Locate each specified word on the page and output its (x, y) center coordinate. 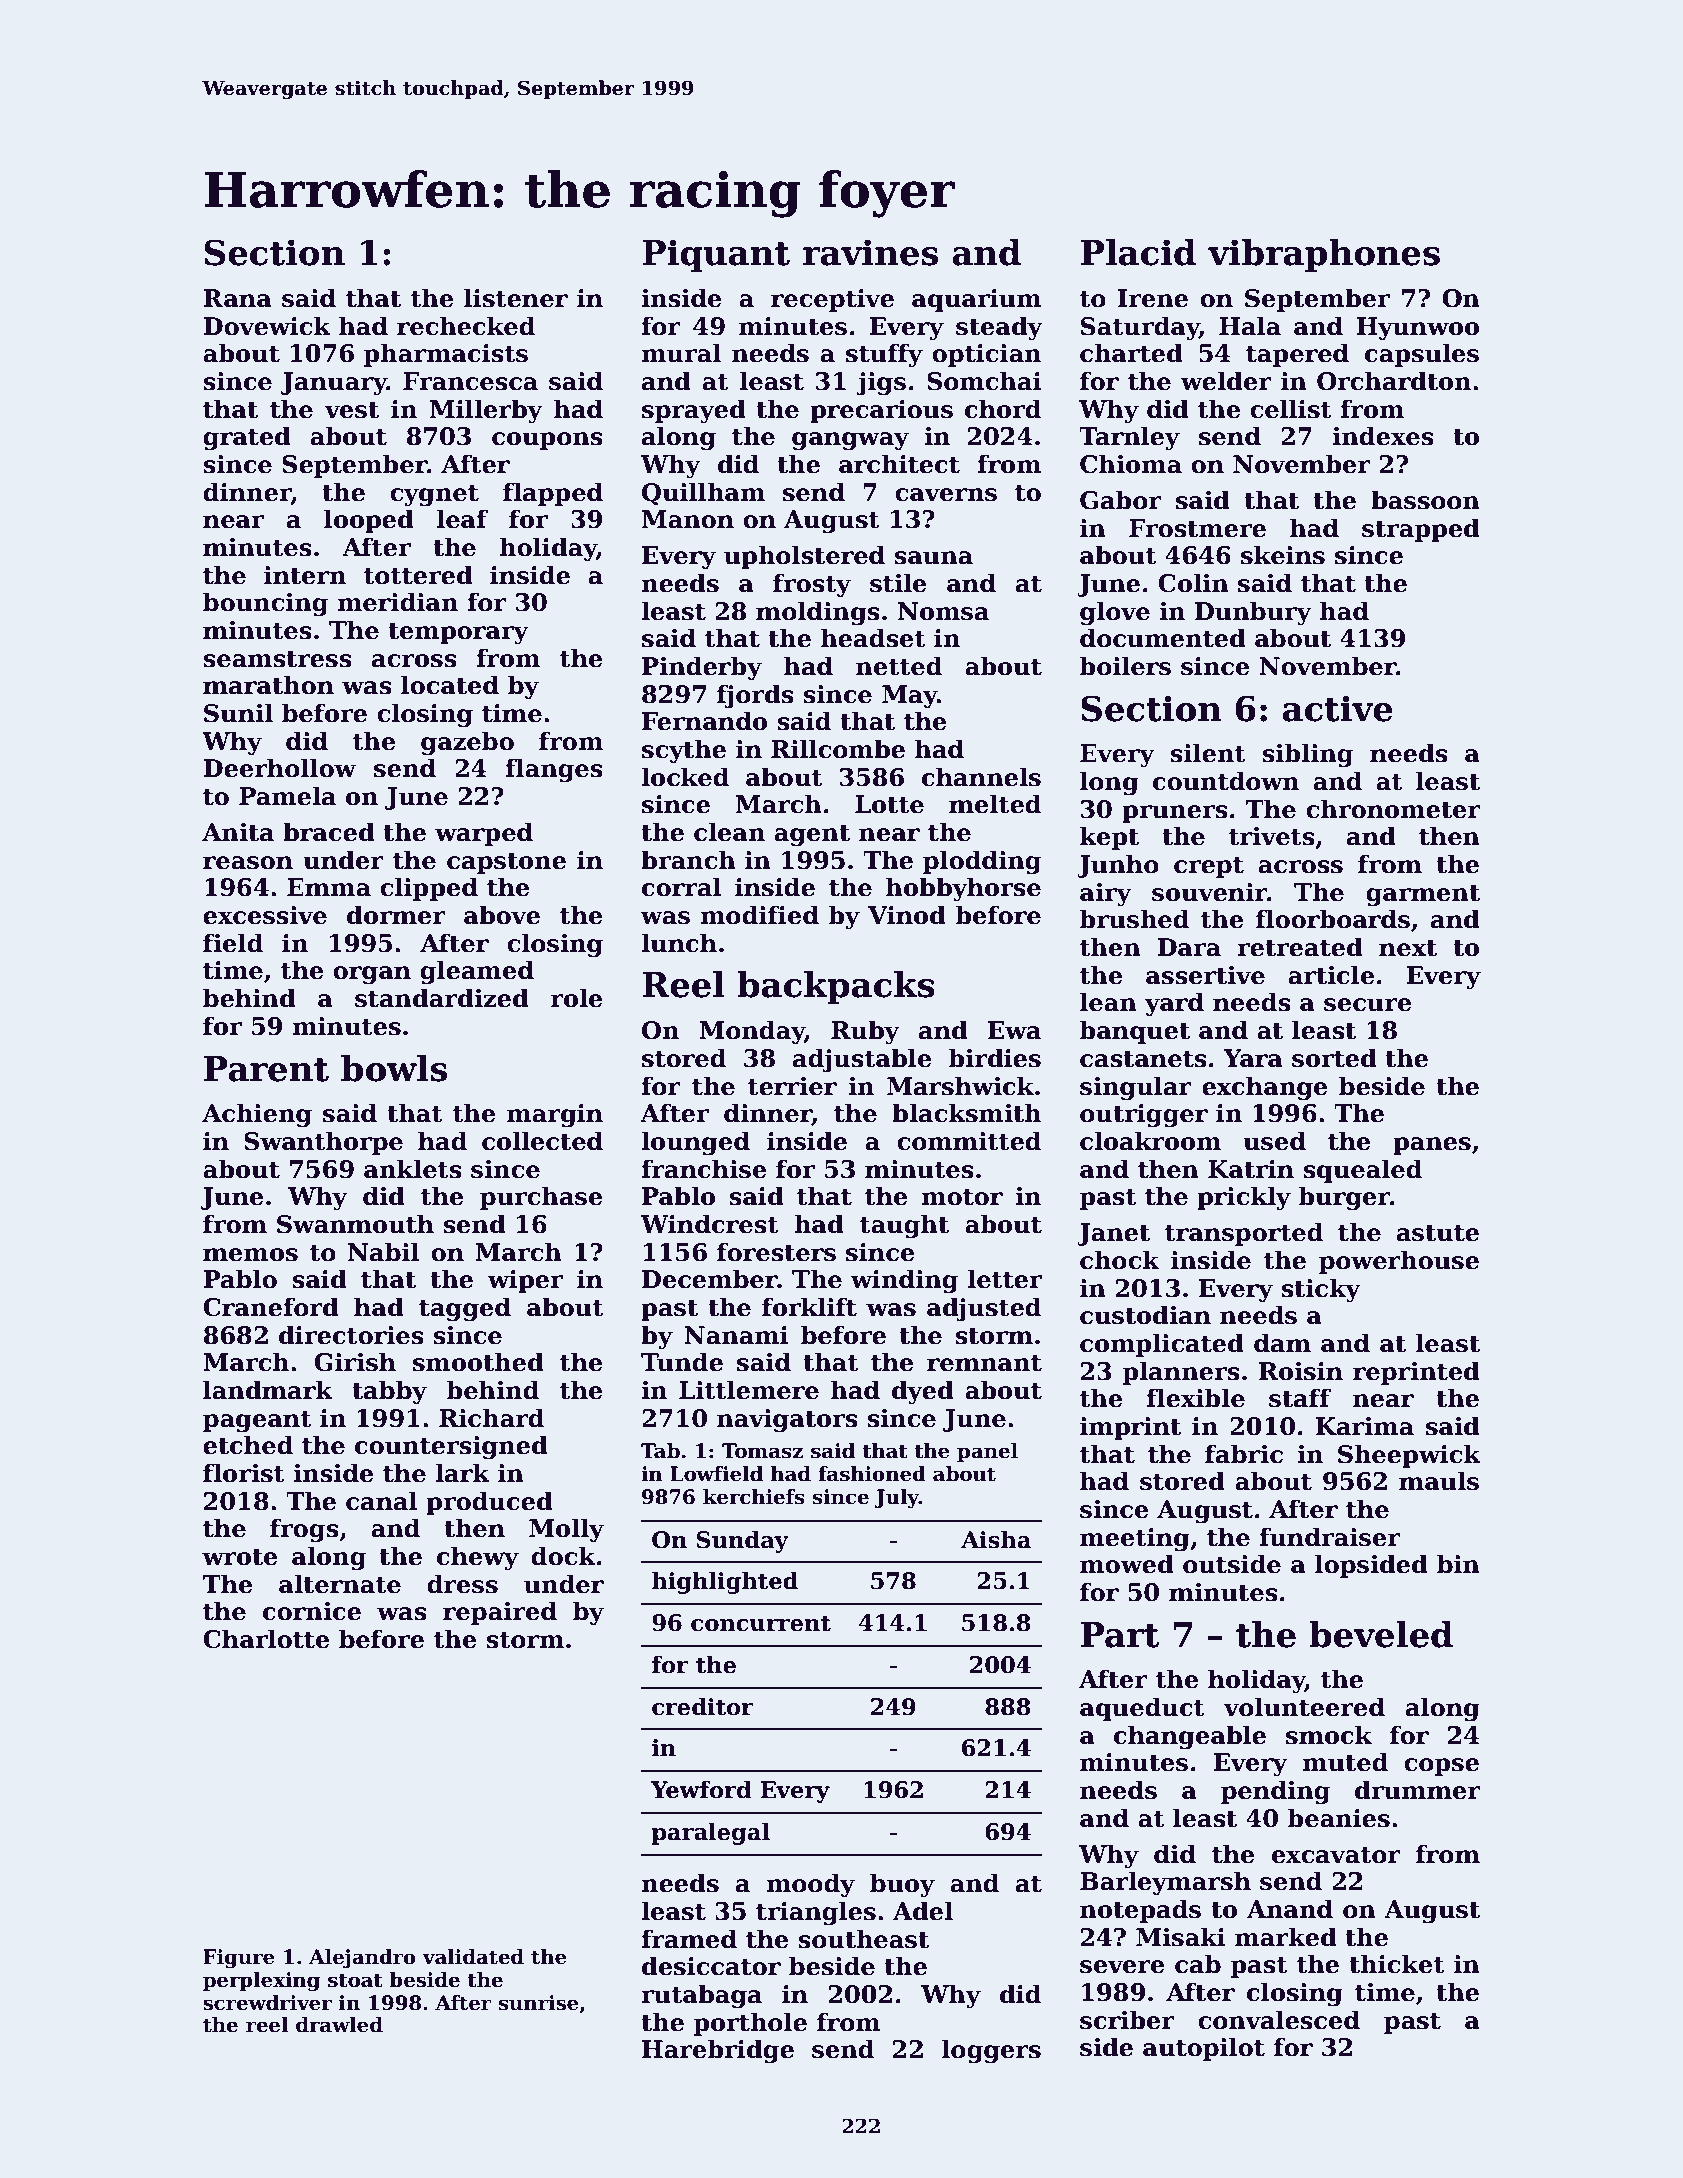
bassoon (1425, 500)
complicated (1162, 1345)
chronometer (1393, 809)
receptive (832, 300)
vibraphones (1324, 255)
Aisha (996, 1539)
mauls (1439, 1481)
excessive (265, 915)
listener (516, 298)
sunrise (539, 2003)
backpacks (836, 987)
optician (986, 355)
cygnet (434, 496)
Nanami (736, 1335)
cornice (312, 1611)
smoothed (478, 1362)
